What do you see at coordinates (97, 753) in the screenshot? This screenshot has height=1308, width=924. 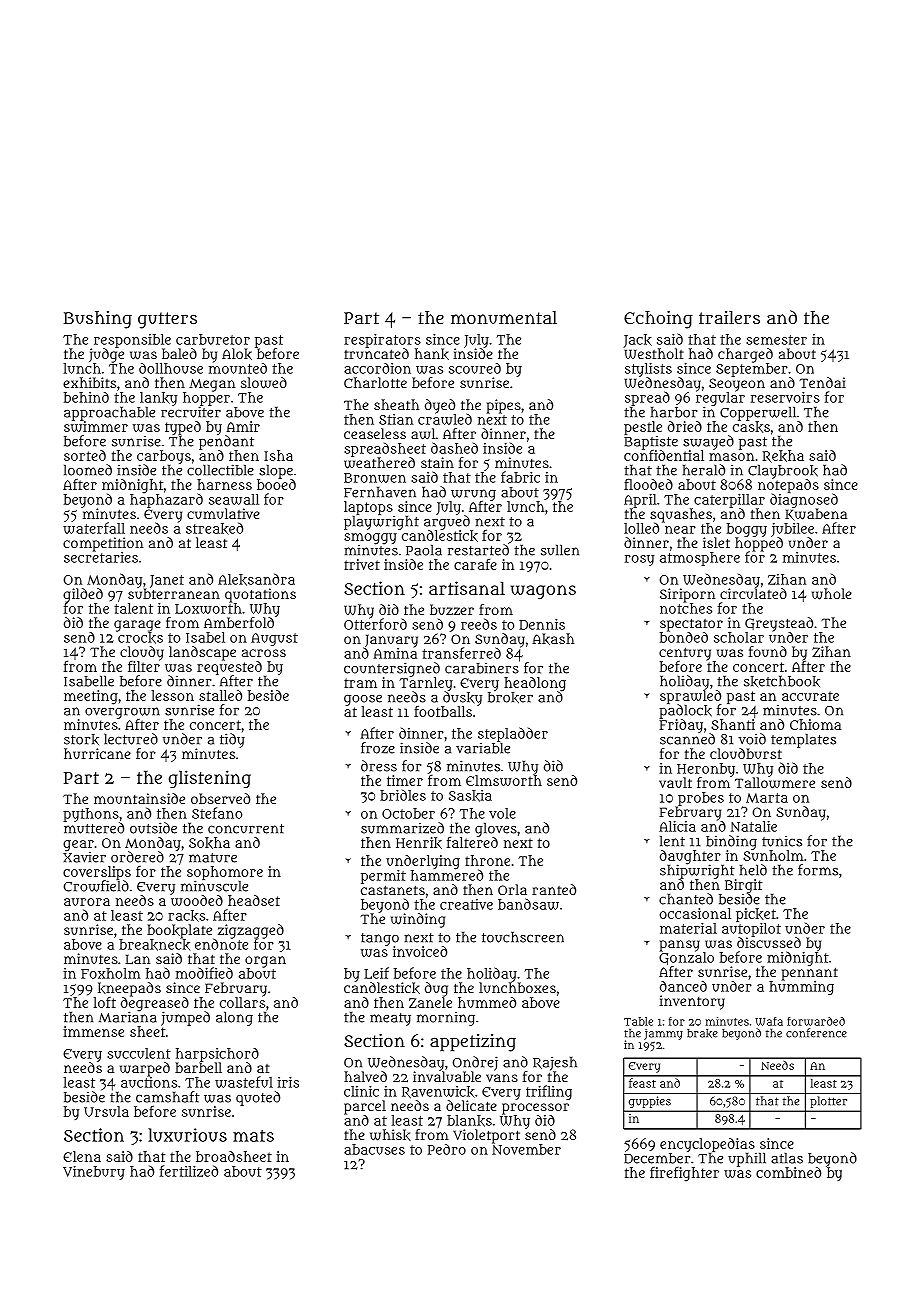 I see `hurricane` at bounding box center [97, 753].
